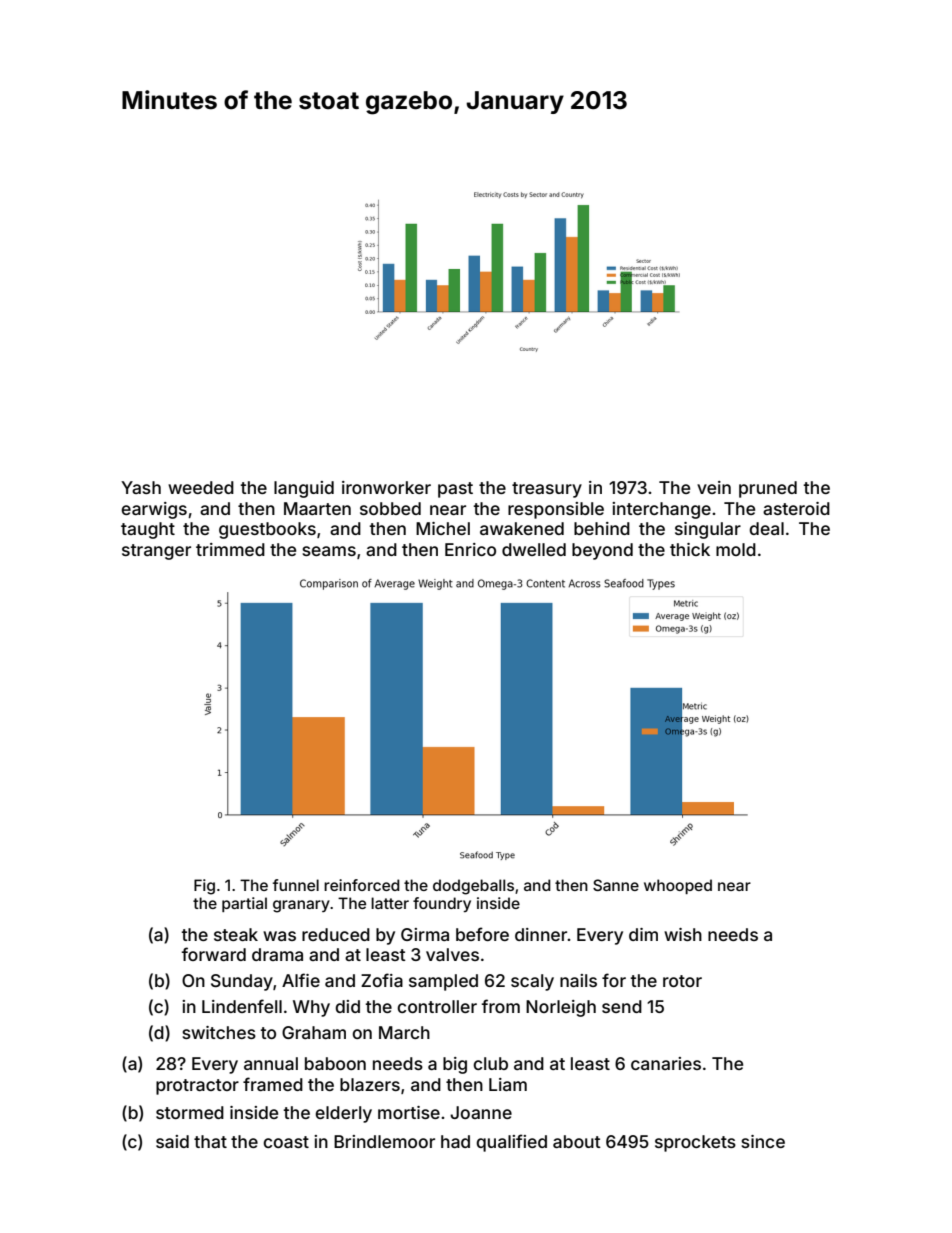 Image resolution: width=952 pixels, height=1233 pixels. Describe the element at coordinates (219, 1032) in the page. I see `switches` at that location.
